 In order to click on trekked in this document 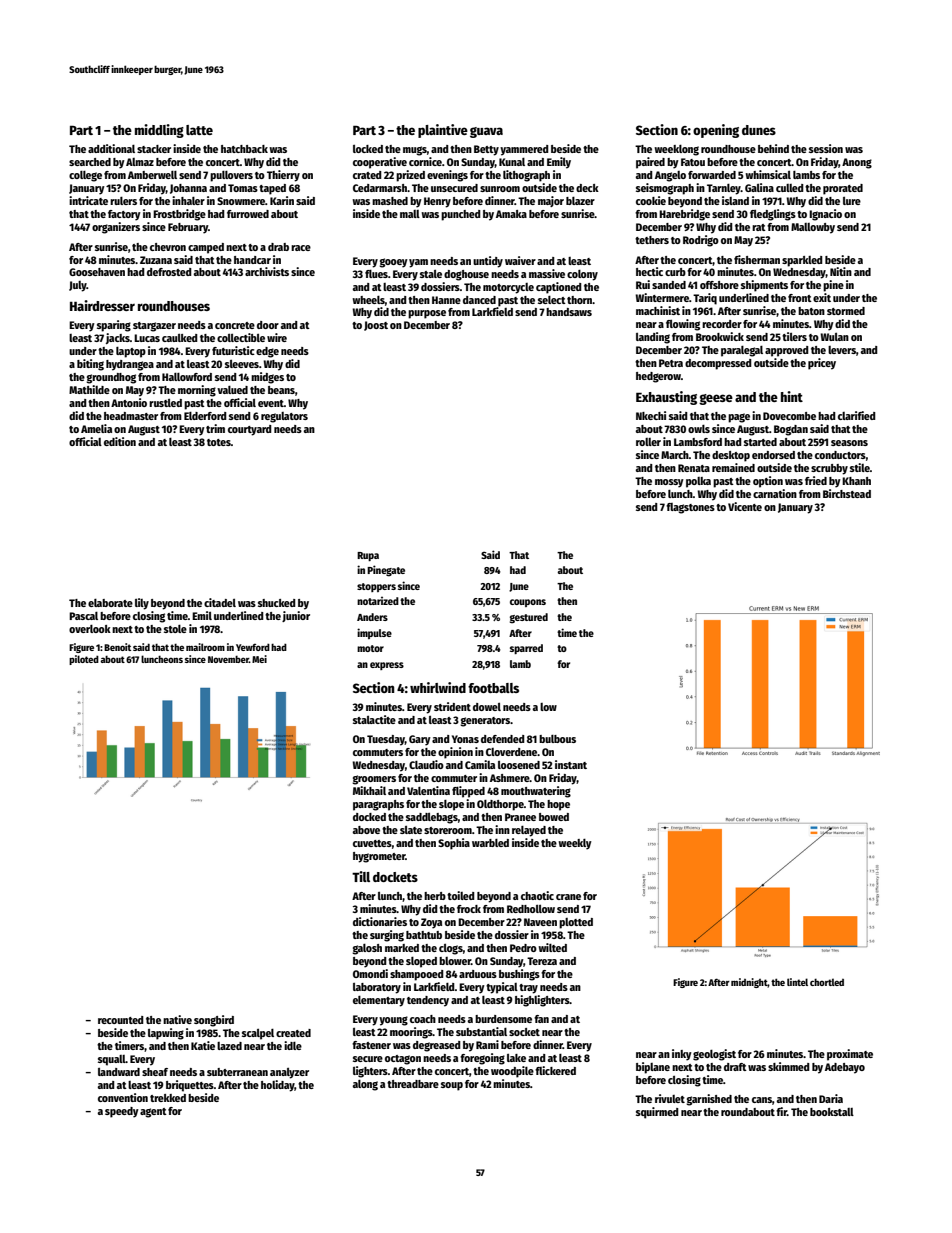, I will do `click(168, 1098)`.
